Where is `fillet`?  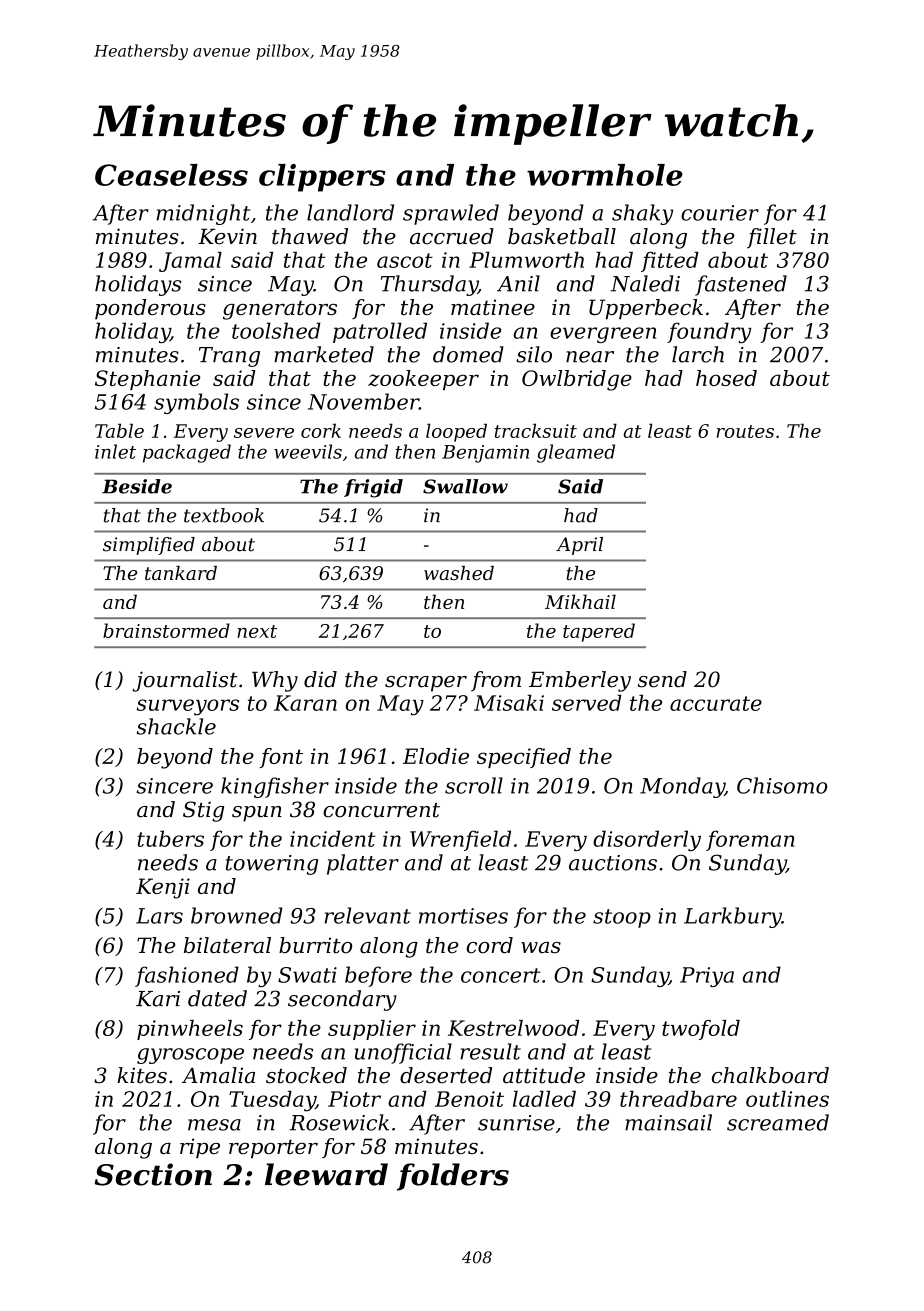 fillet is located at coordinates (772, 238).
